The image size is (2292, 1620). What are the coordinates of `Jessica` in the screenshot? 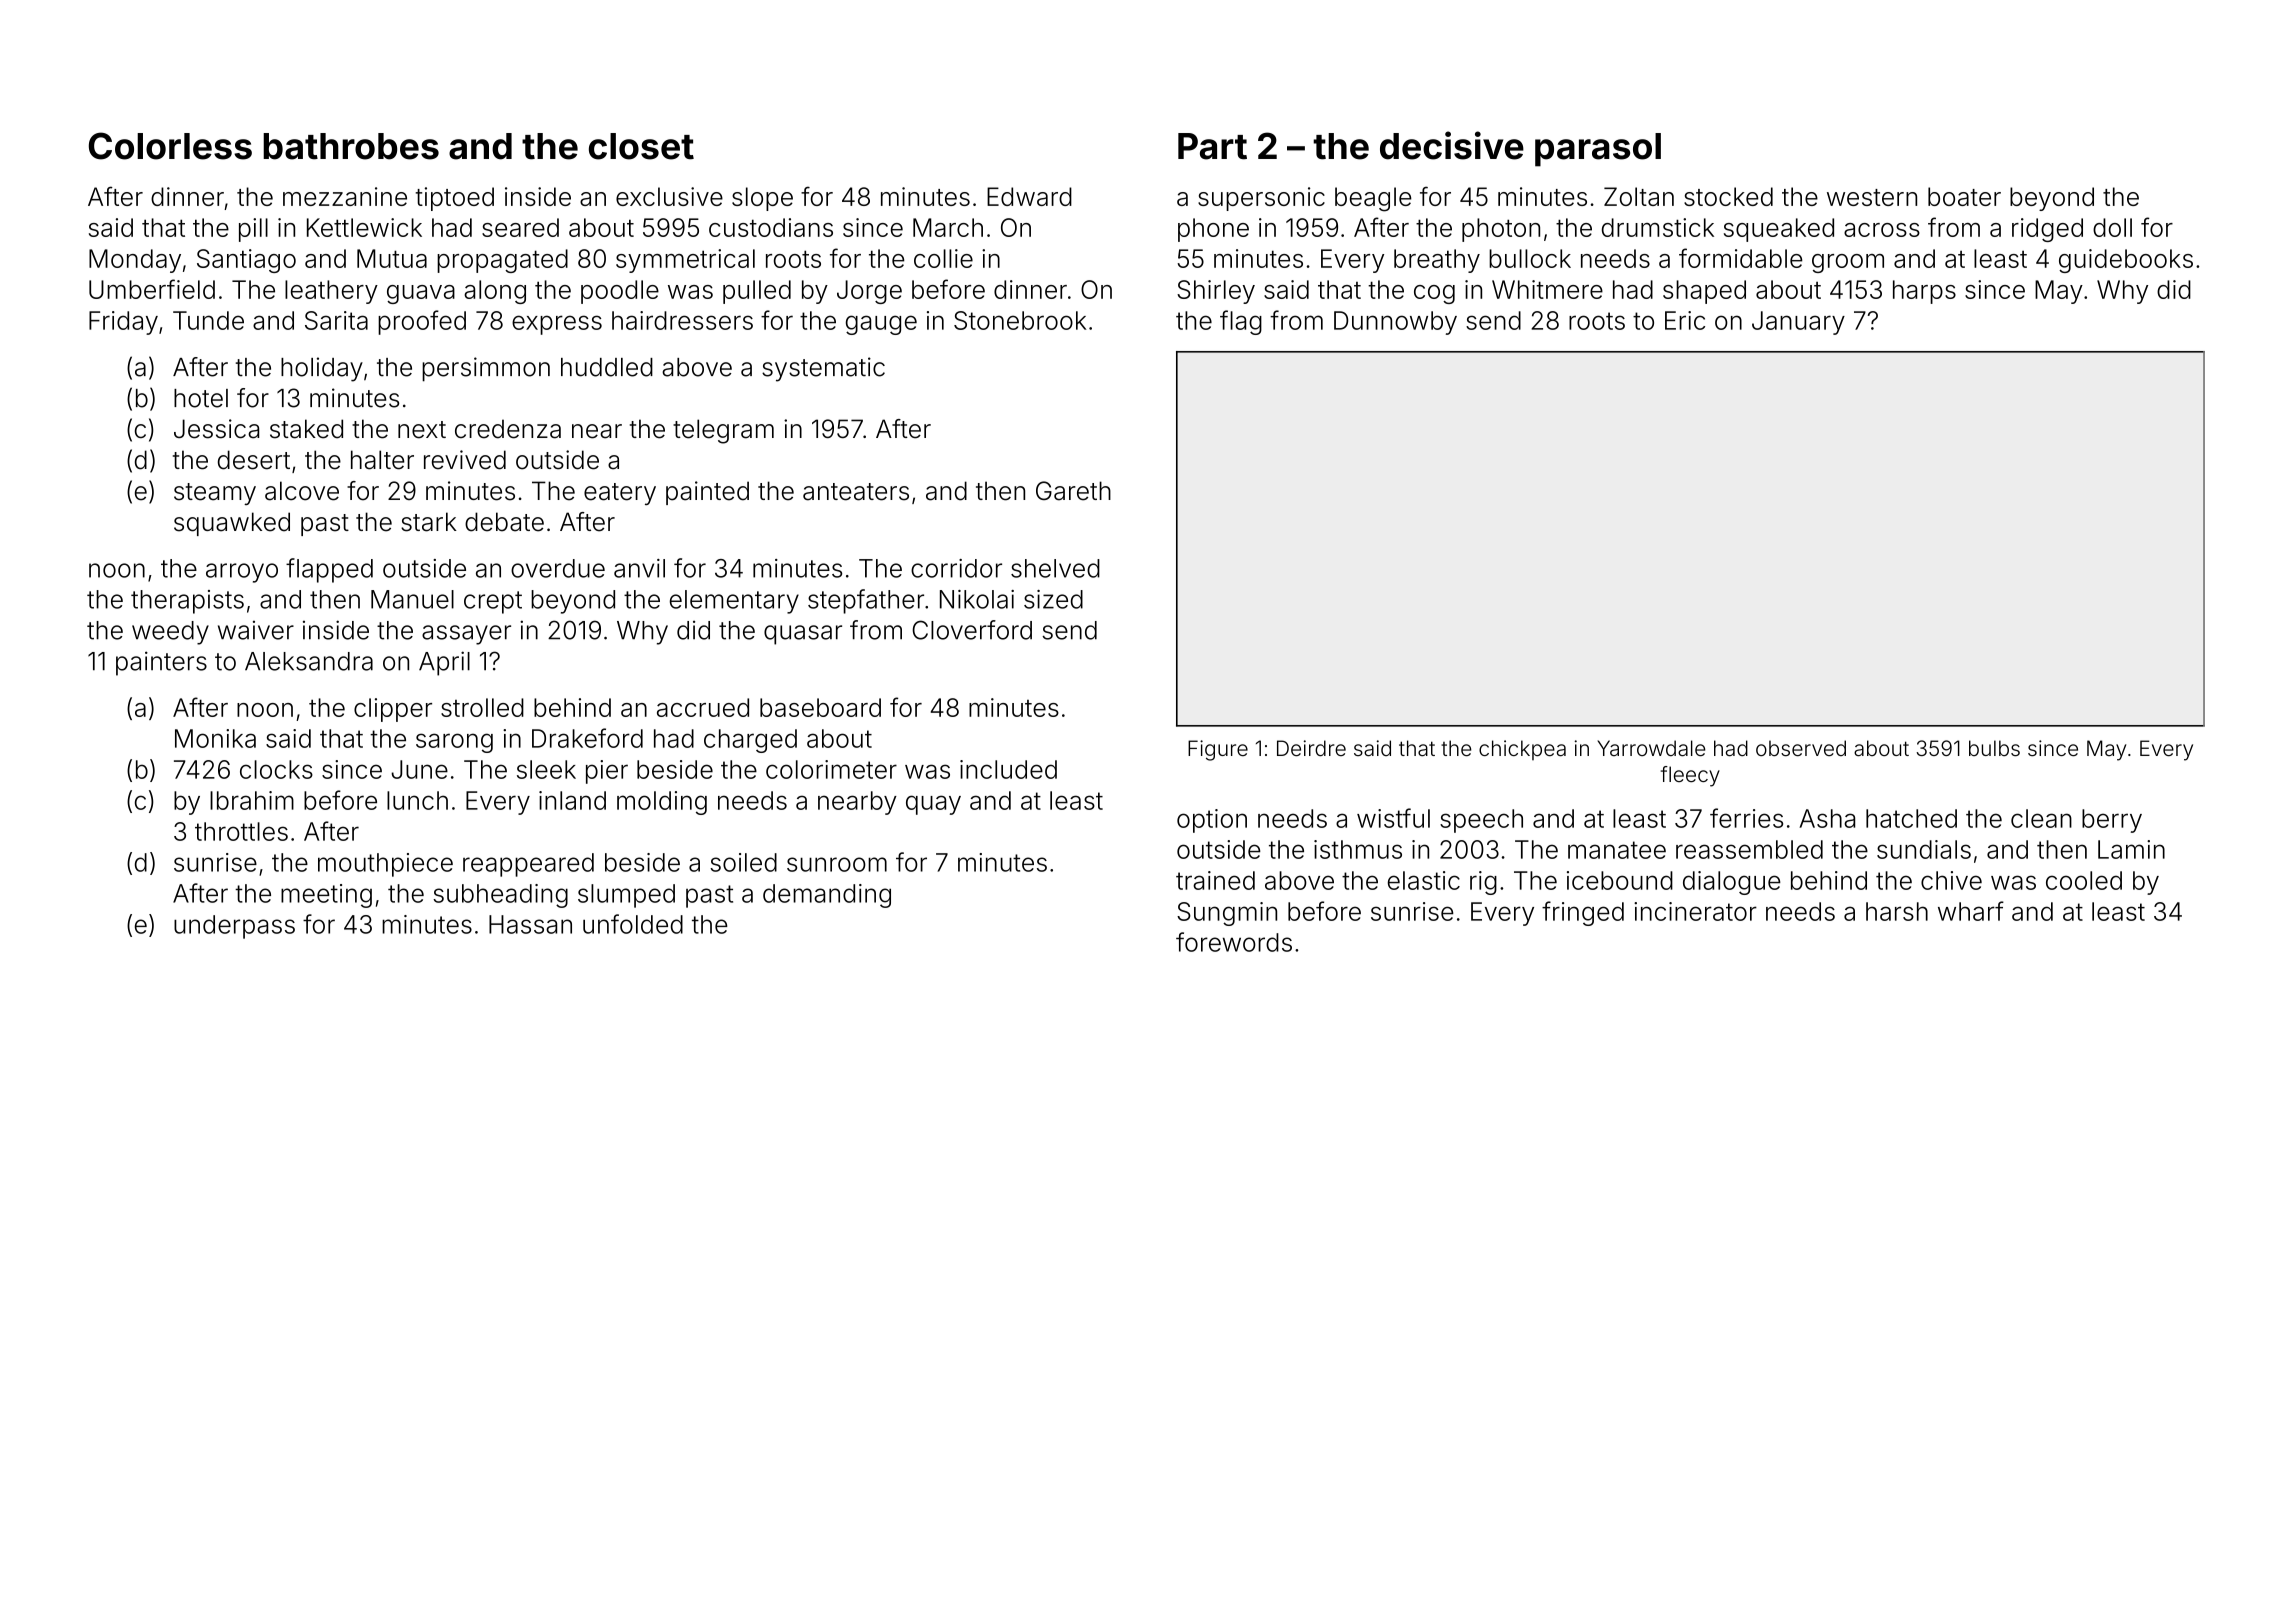 It's located at (216, 429).
